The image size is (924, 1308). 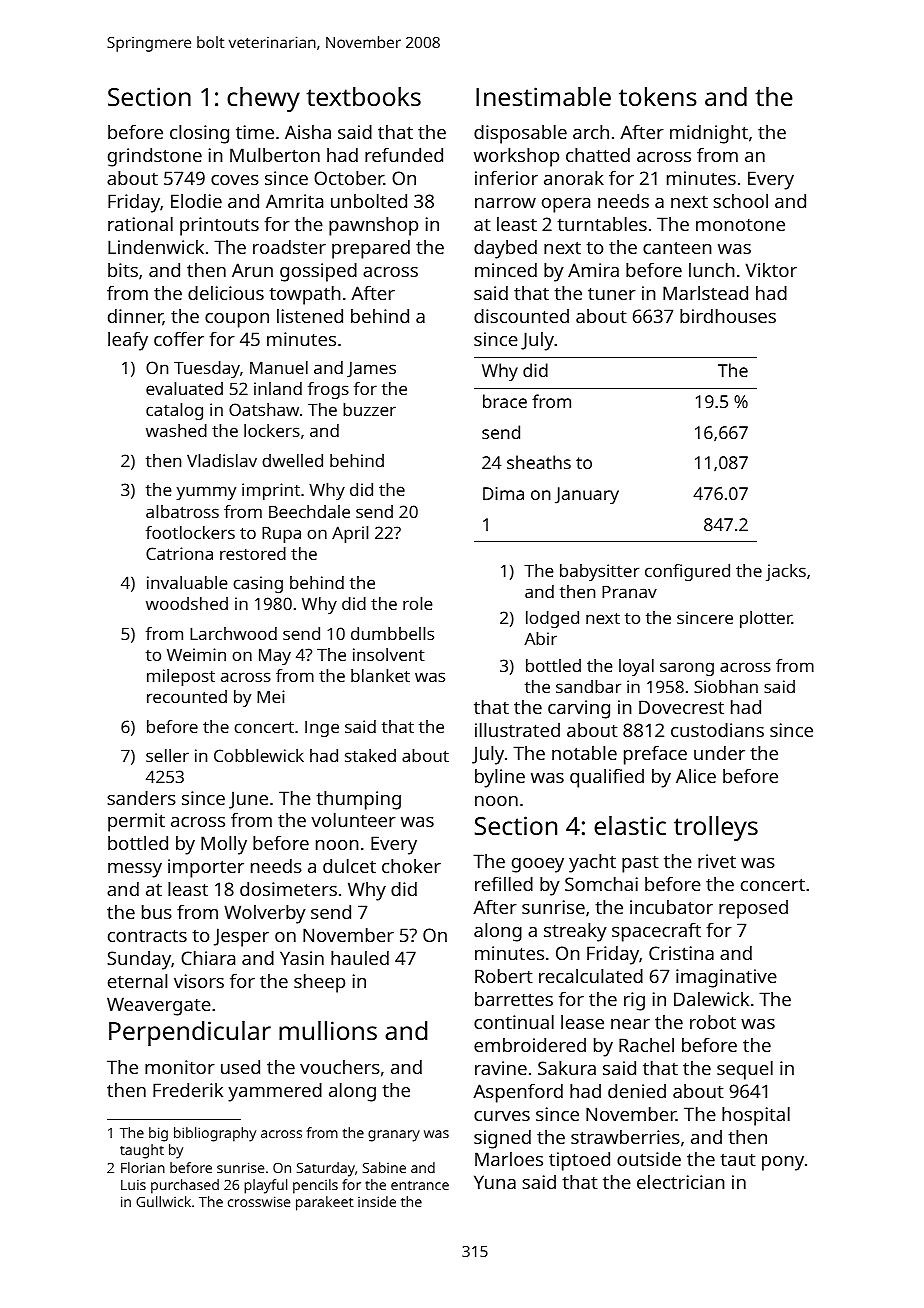 I want to click on seller, so click(x=167, y=755).
